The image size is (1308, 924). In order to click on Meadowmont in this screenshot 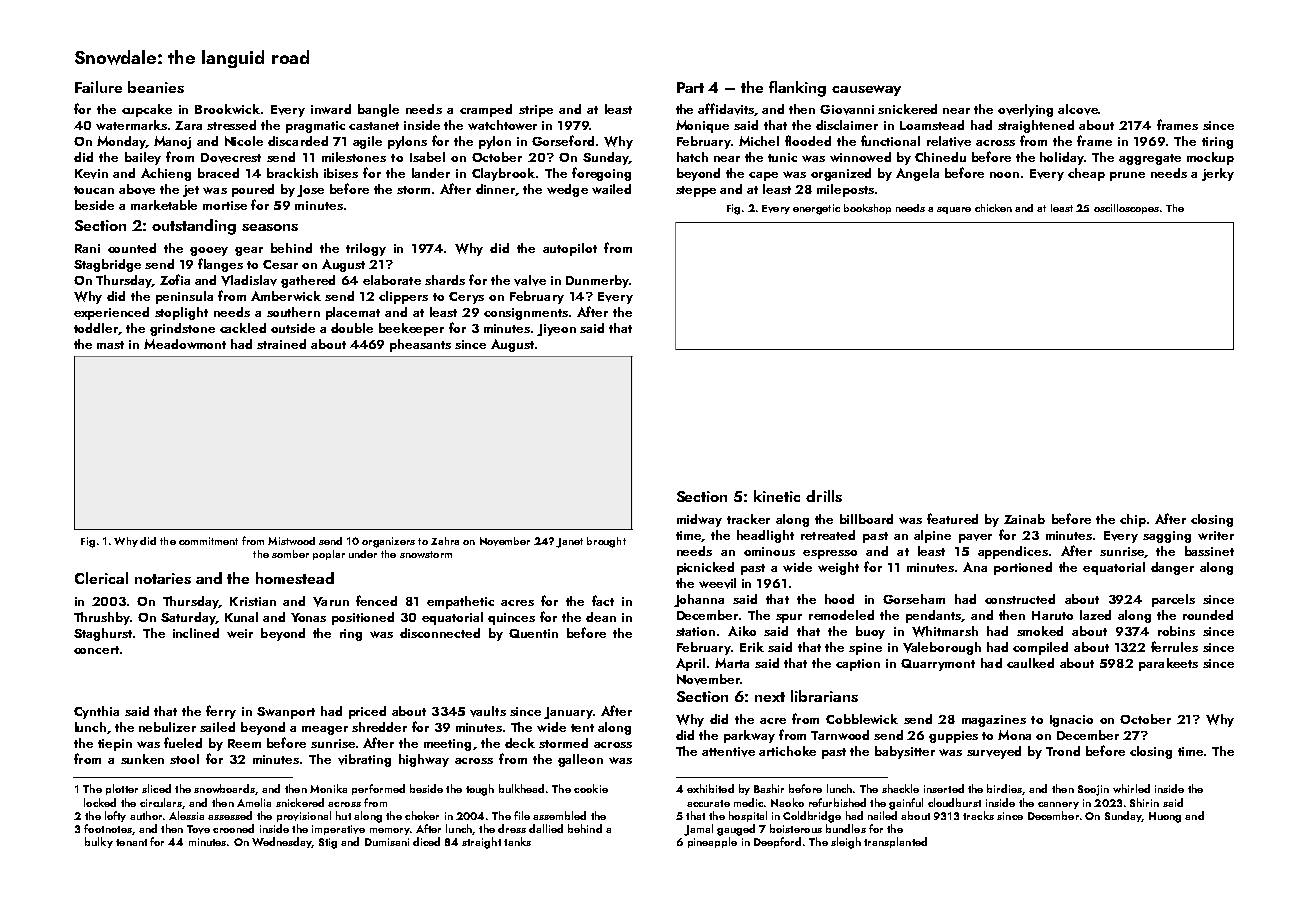, I will do `click(185, 344)`.
